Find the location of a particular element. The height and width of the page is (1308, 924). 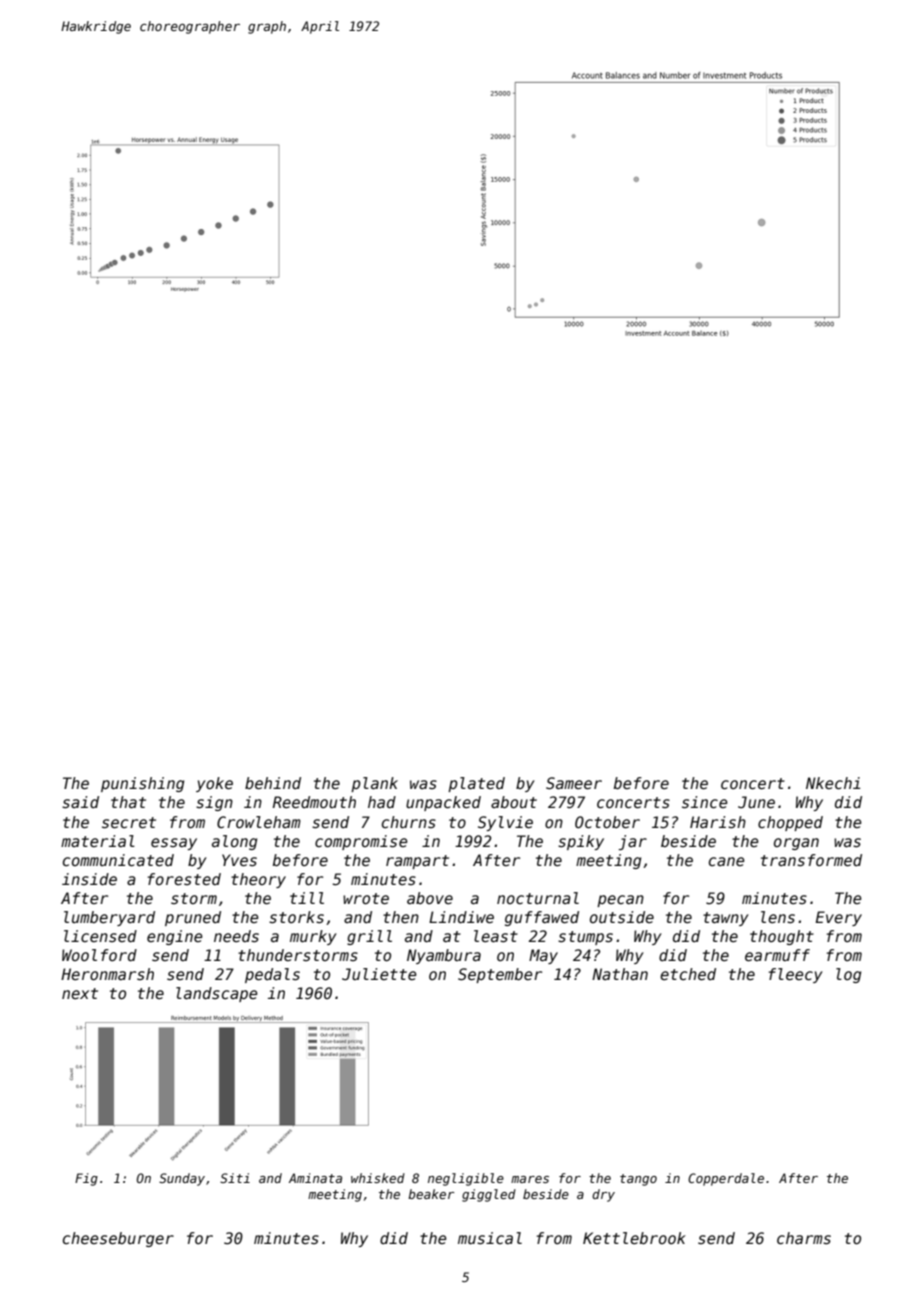

Every is located at coordinates (838, 918).
